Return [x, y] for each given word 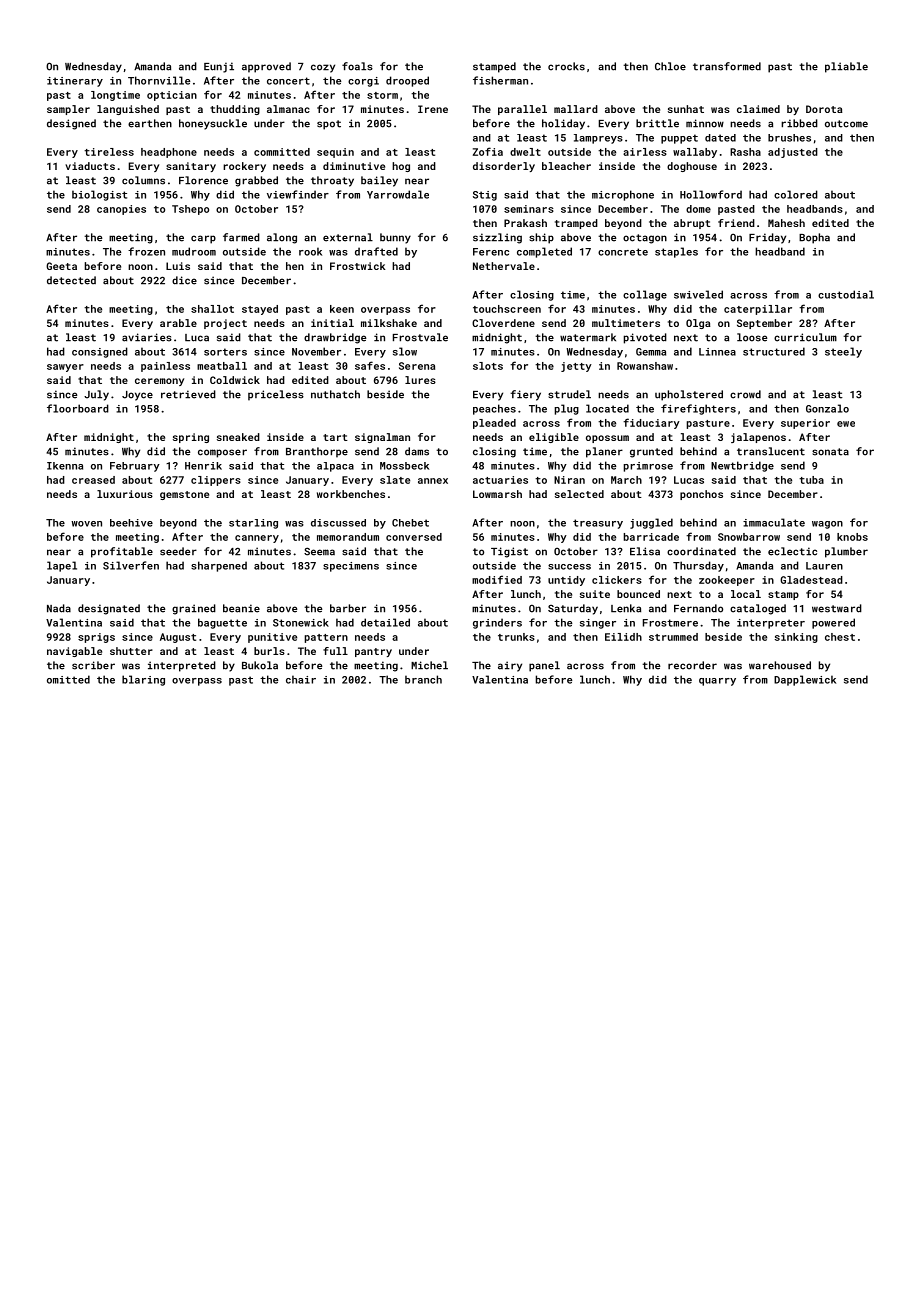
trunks [516, 637]
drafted [376, 251]
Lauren [824, 566]
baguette [222, 623]
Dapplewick [805, 680]
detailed [385, 622]
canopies [121, 210]
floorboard [78, 408]
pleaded [494, 424]
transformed [727, 66]
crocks [566, 66]
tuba [811, 480]
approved [266, 67]
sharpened [219, 566]
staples [676, 252]
